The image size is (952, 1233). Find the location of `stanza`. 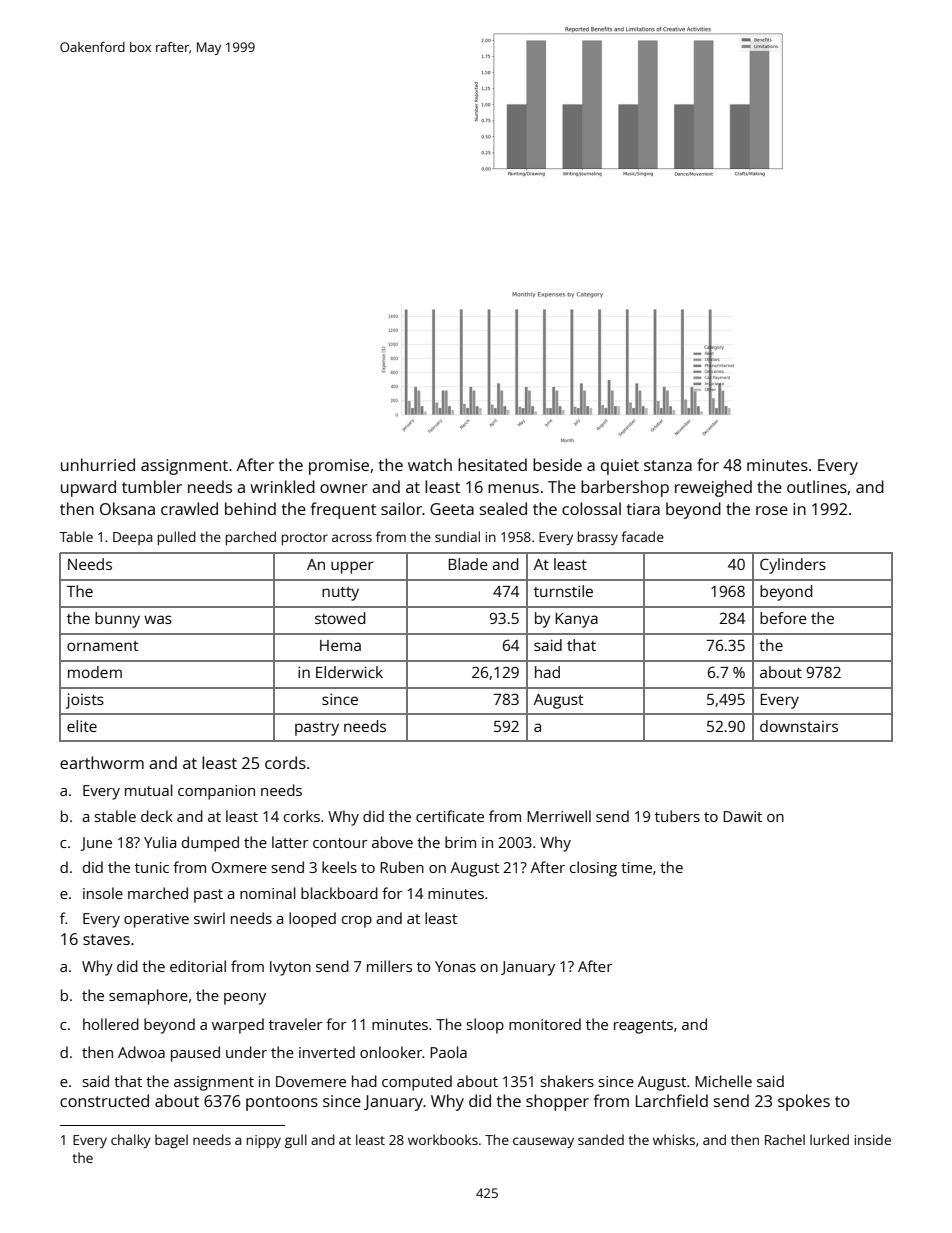

stanza is located at coordinates (668, 465).
